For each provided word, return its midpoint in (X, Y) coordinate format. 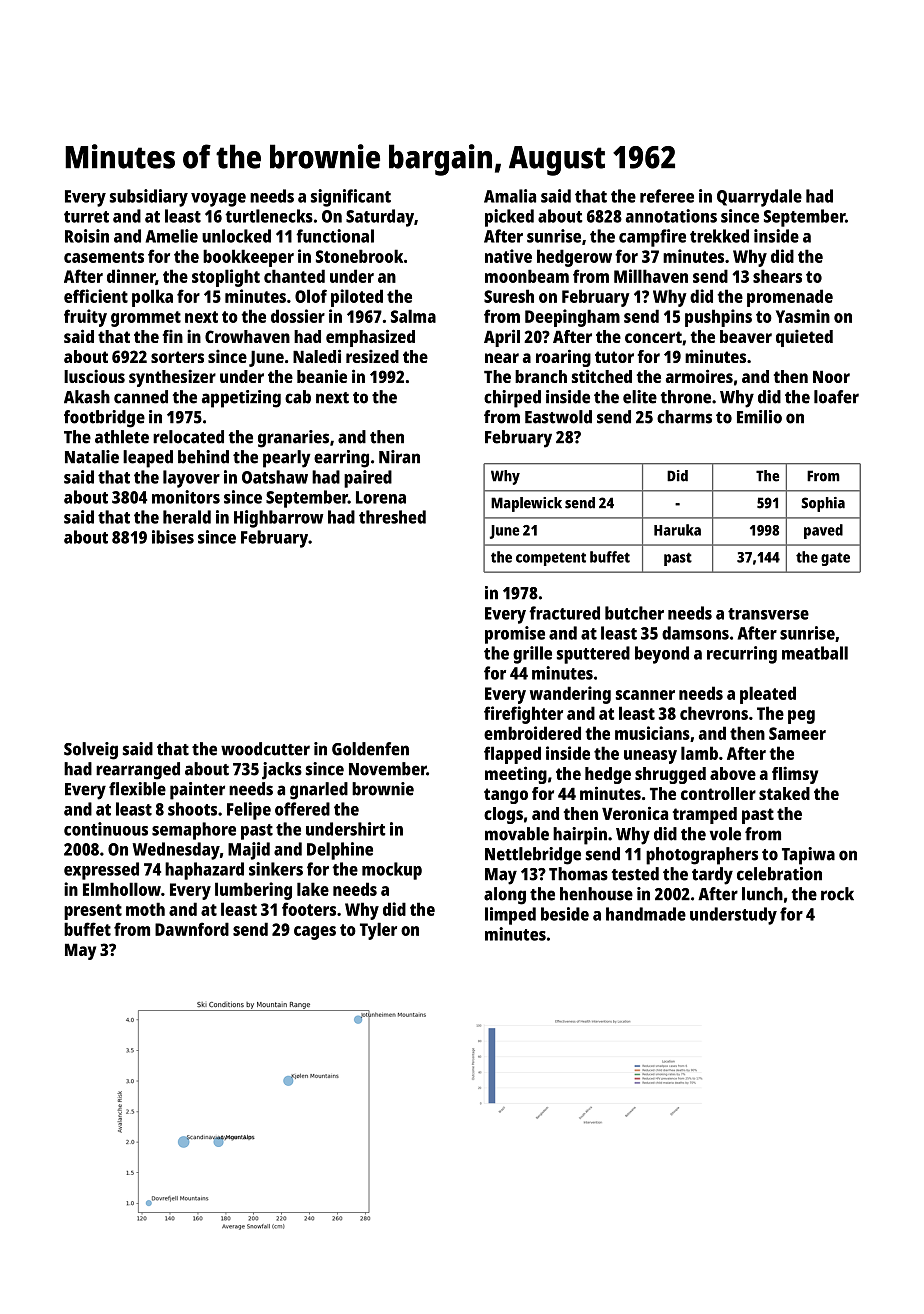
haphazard (204, 871)
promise (515, 635)
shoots (192, 809)
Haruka (677, 530)
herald (187, 517)
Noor (831, 376)
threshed (392, 517)
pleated (768, 695)
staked (784, 793)
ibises (173, 537)
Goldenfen (370, 749)
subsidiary (149, 198)
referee (667, 196)
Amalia (510, 196)
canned (141, 397)
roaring (563, 358)
